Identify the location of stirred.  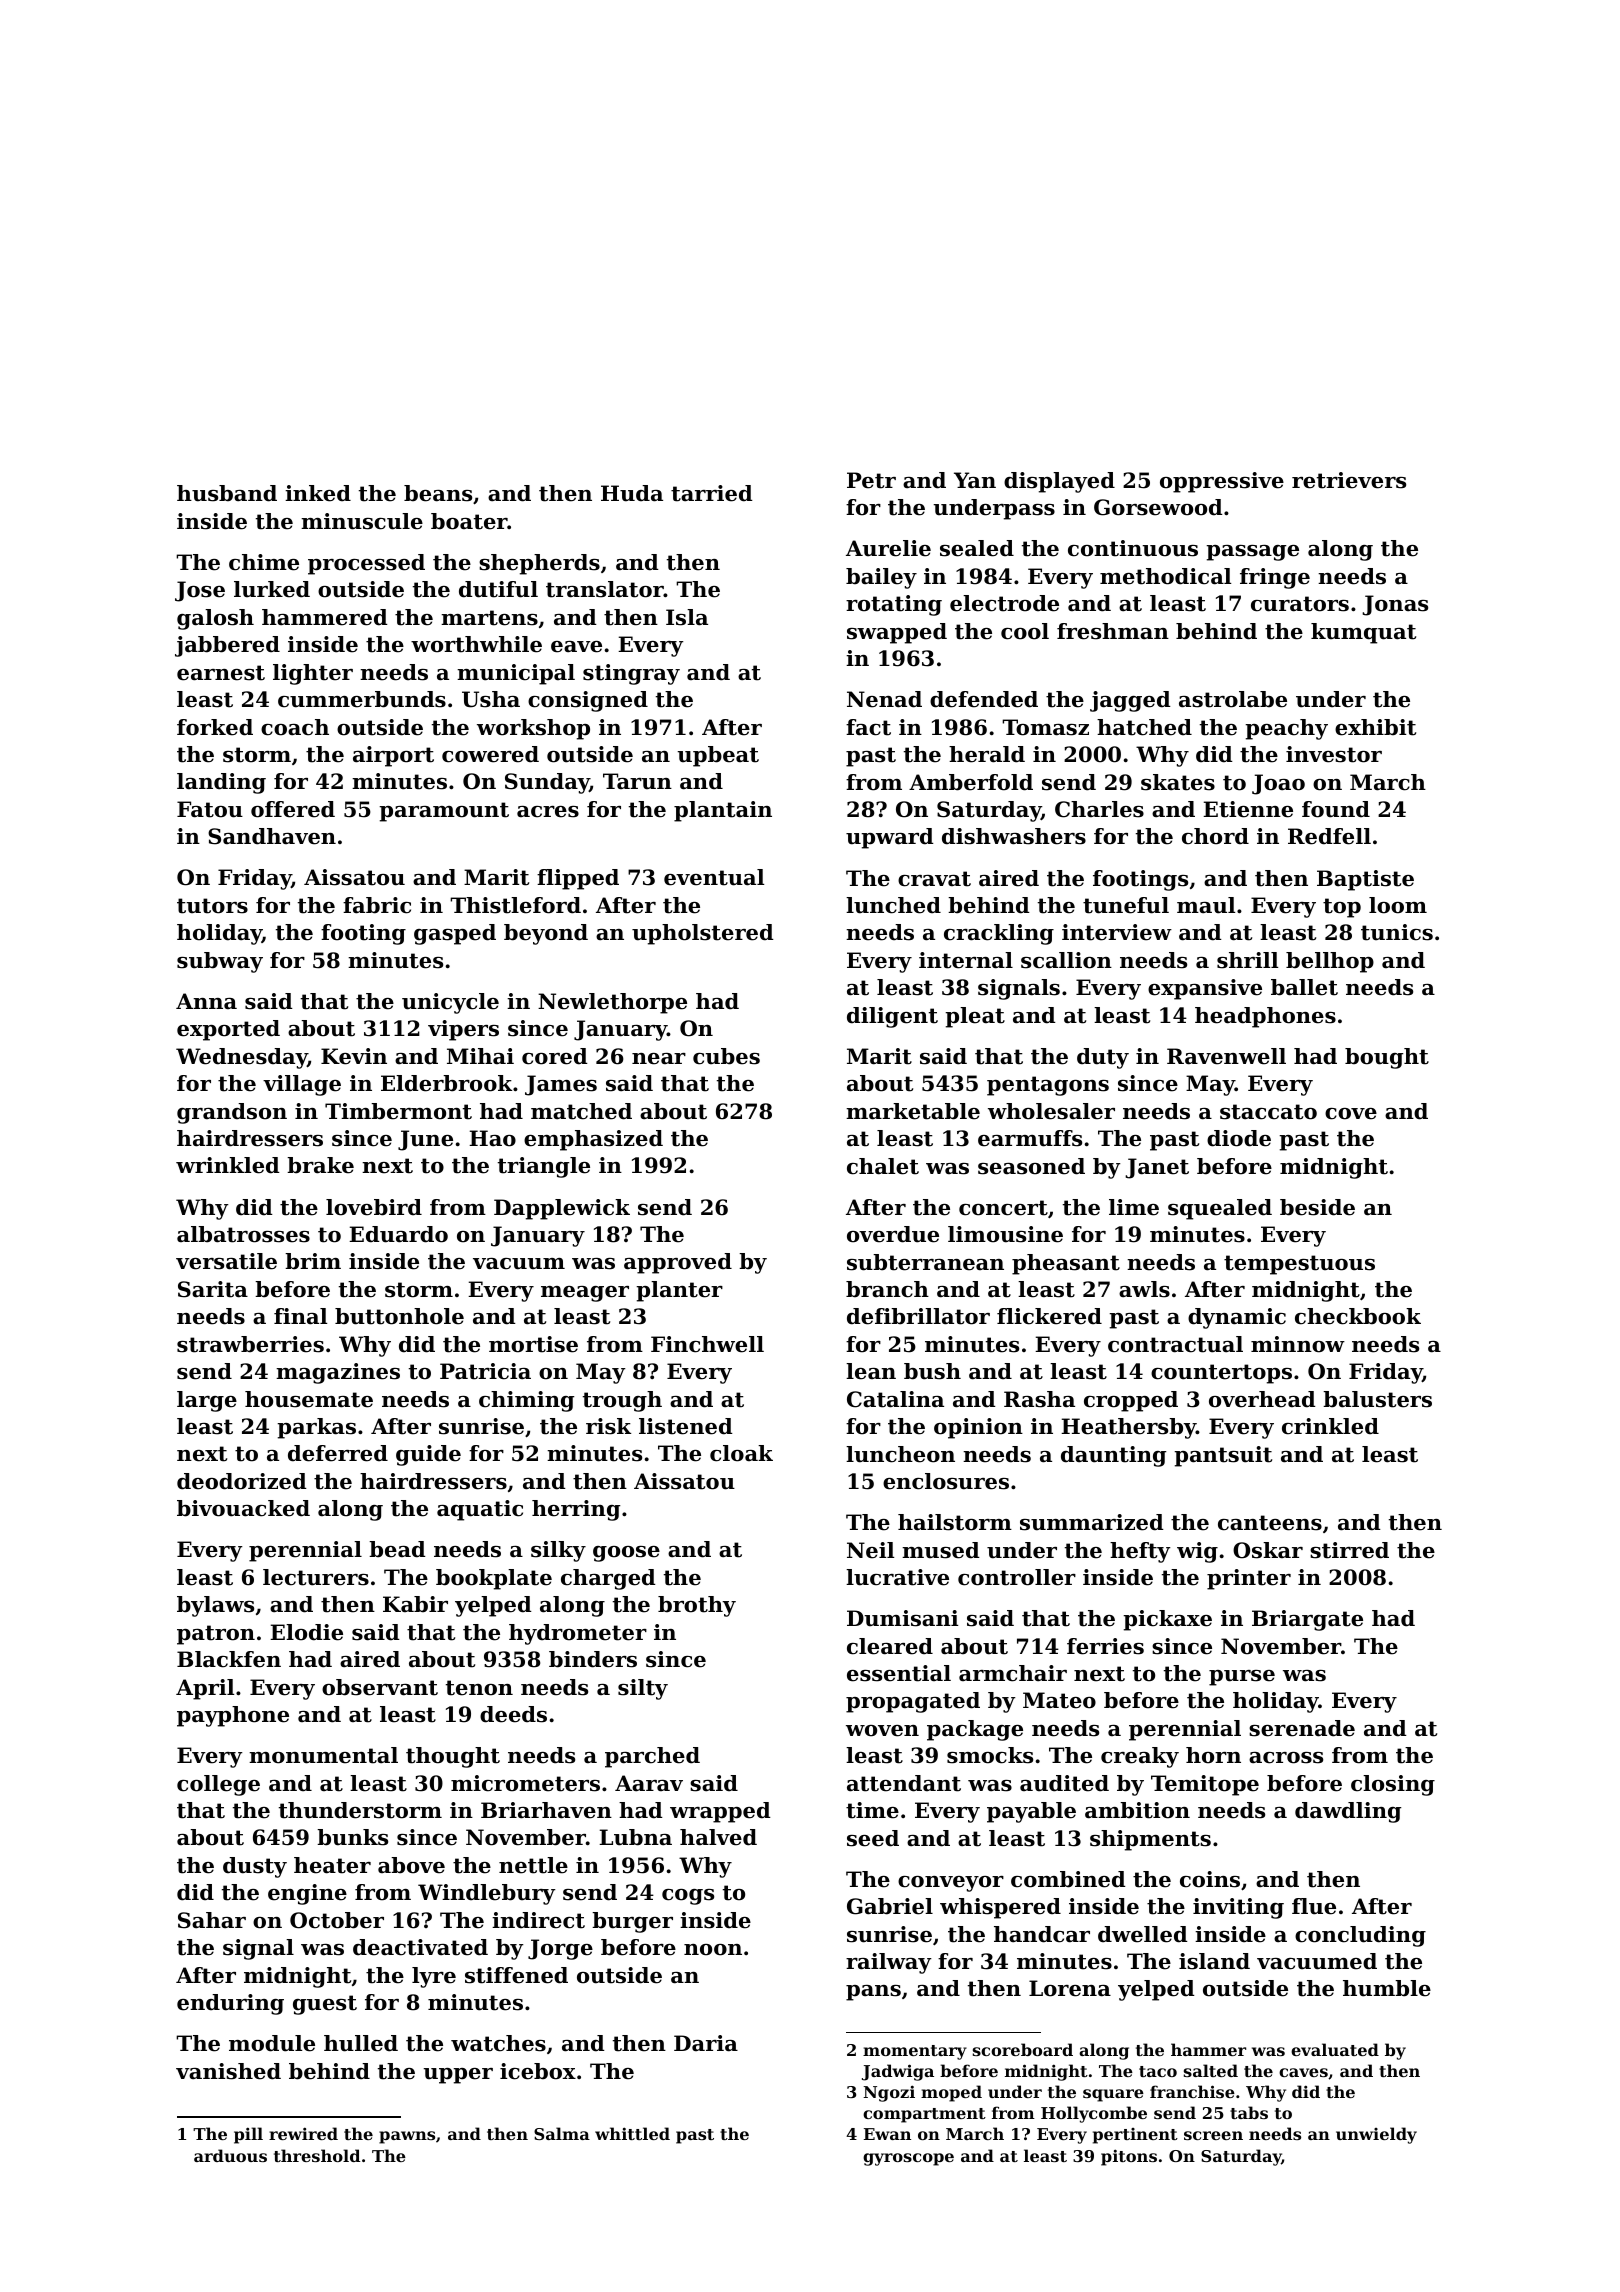
(1349, 1550).
